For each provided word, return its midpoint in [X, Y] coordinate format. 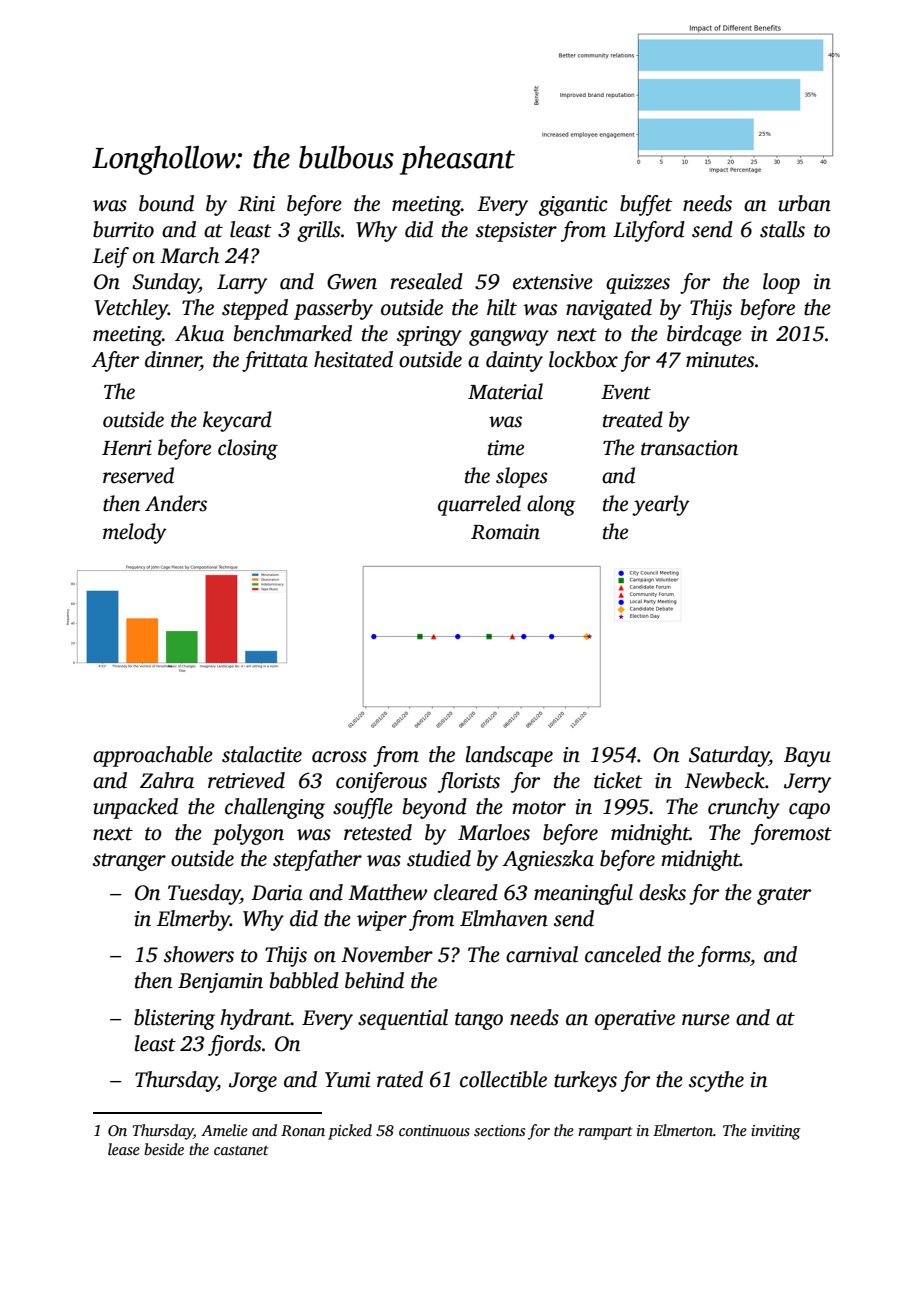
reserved [138, 475]
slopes [522, 477]
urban [804, 203]
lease [124, 1149]
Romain [505, 532]
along [551, 505]
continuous [434, 1130]
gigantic [573, 206]
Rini [256, 204]
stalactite [262, 754]
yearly [661, 505]
